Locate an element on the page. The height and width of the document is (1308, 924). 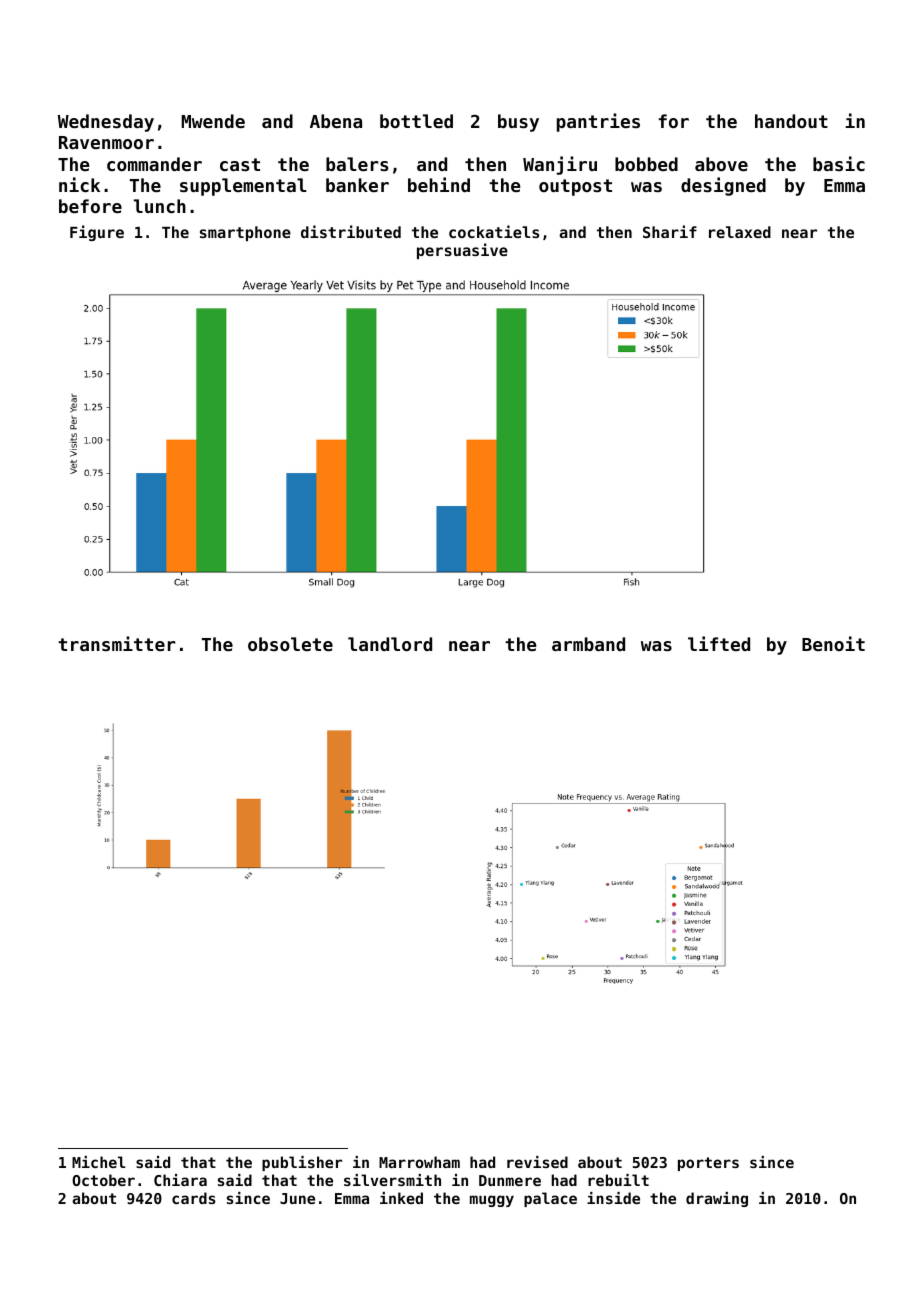
relaxed is located at coordinates (740, 232).
